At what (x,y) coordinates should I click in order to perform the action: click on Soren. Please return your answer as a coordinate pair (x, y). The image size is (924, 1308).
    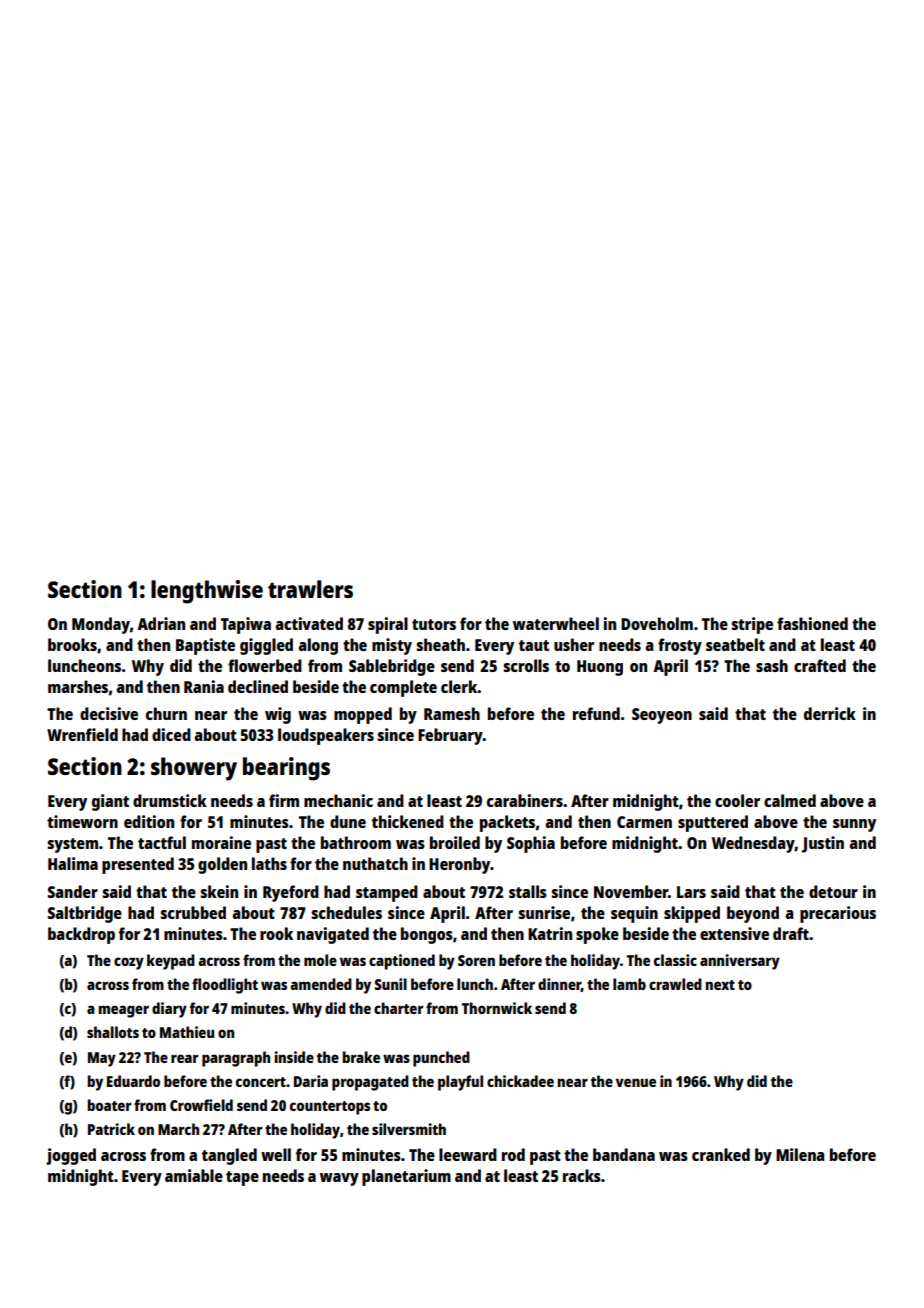
    Looking at the image, I should click on (476, 960).
